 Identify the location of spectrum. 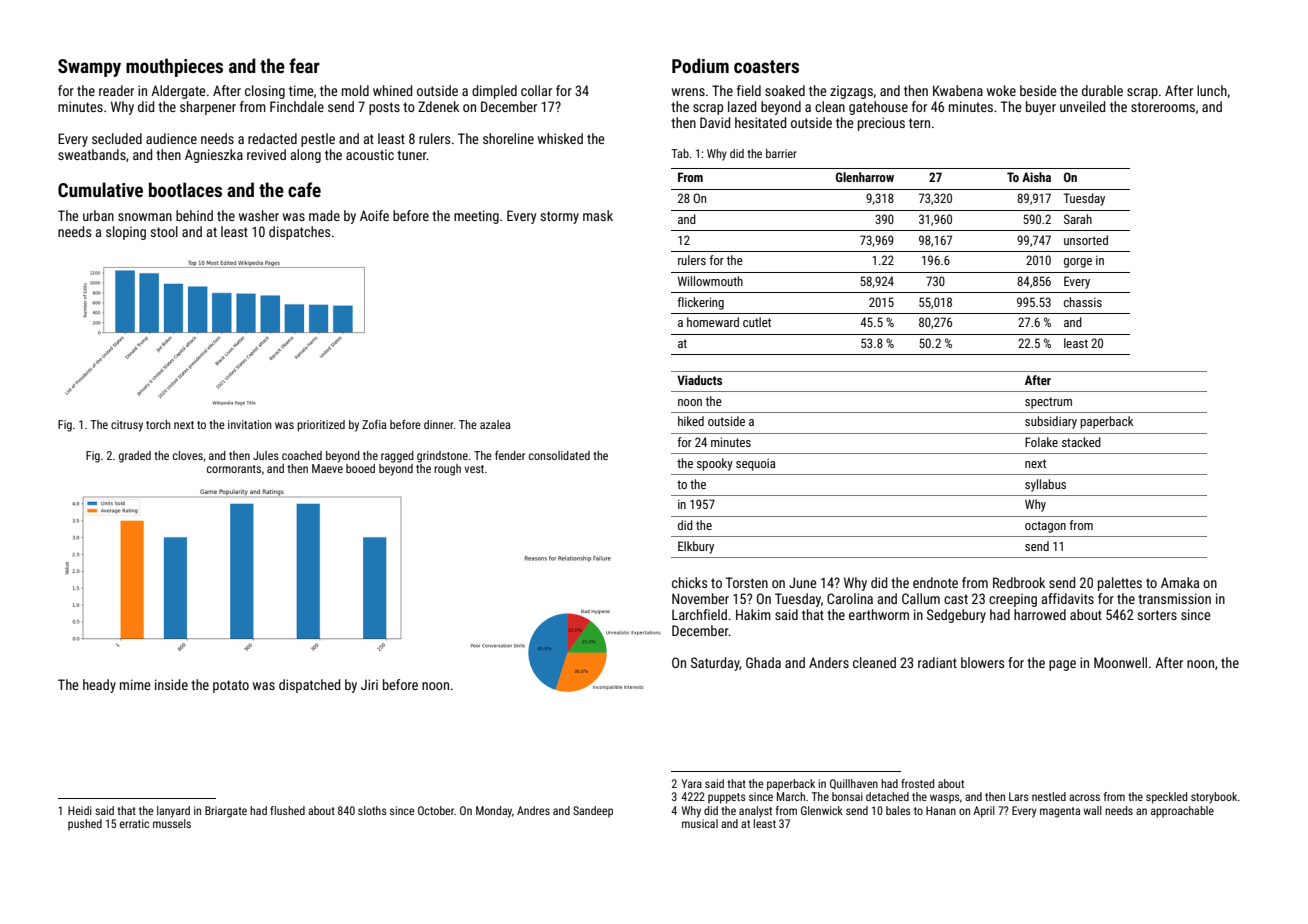
(1048, 403).
